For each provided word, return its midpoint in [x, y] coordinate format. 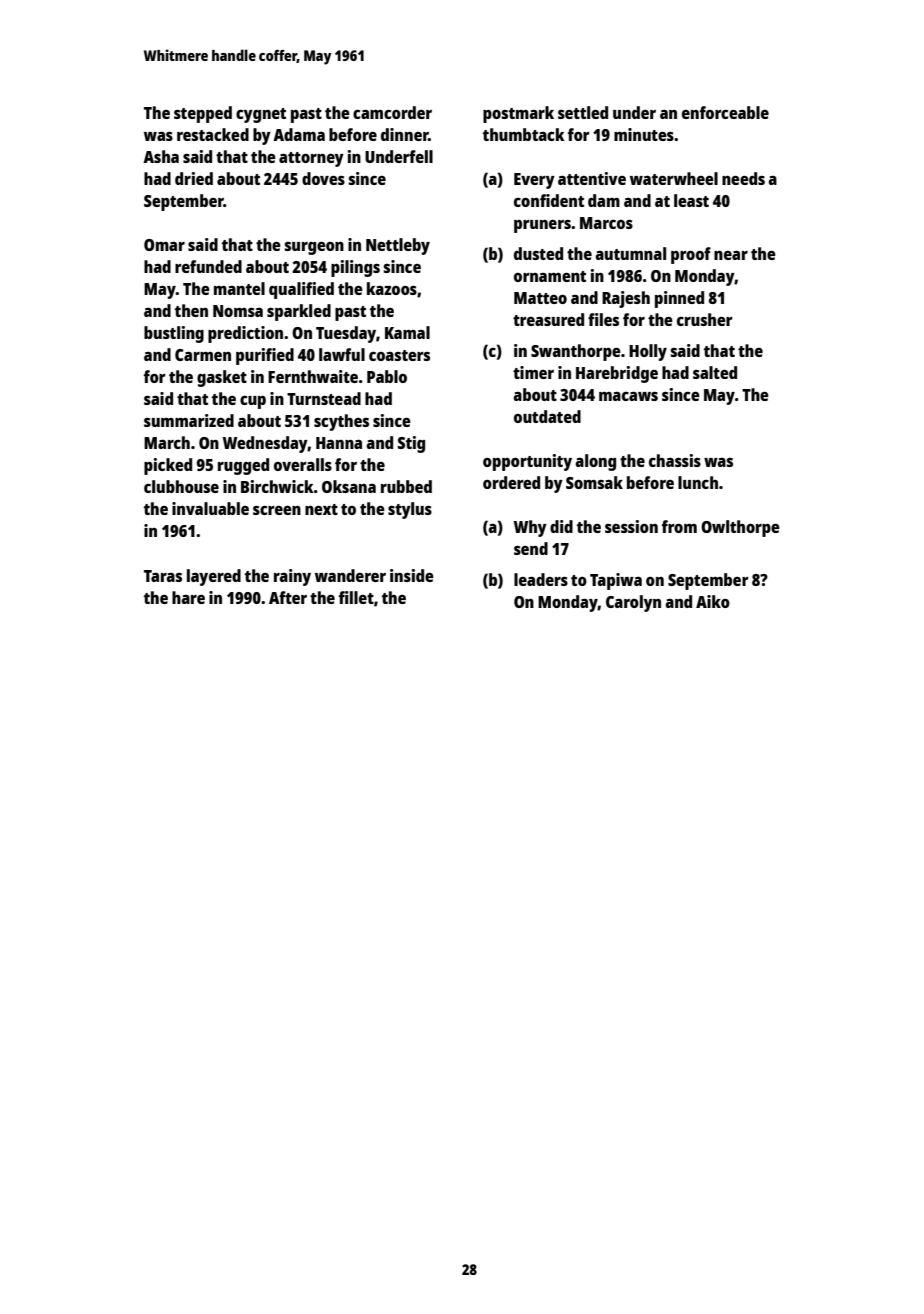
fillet [356, 597]
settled [583, 112]
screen [277, 510]
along [595, 462]
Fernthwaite [313, 376]
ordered [511, 482]
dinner [405, 134]
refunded [208, 266]
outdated [547, 416]
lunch [698, 482]
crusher [705, 319]
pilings [355, 268]
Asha [161, 156]
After [288, 597]
